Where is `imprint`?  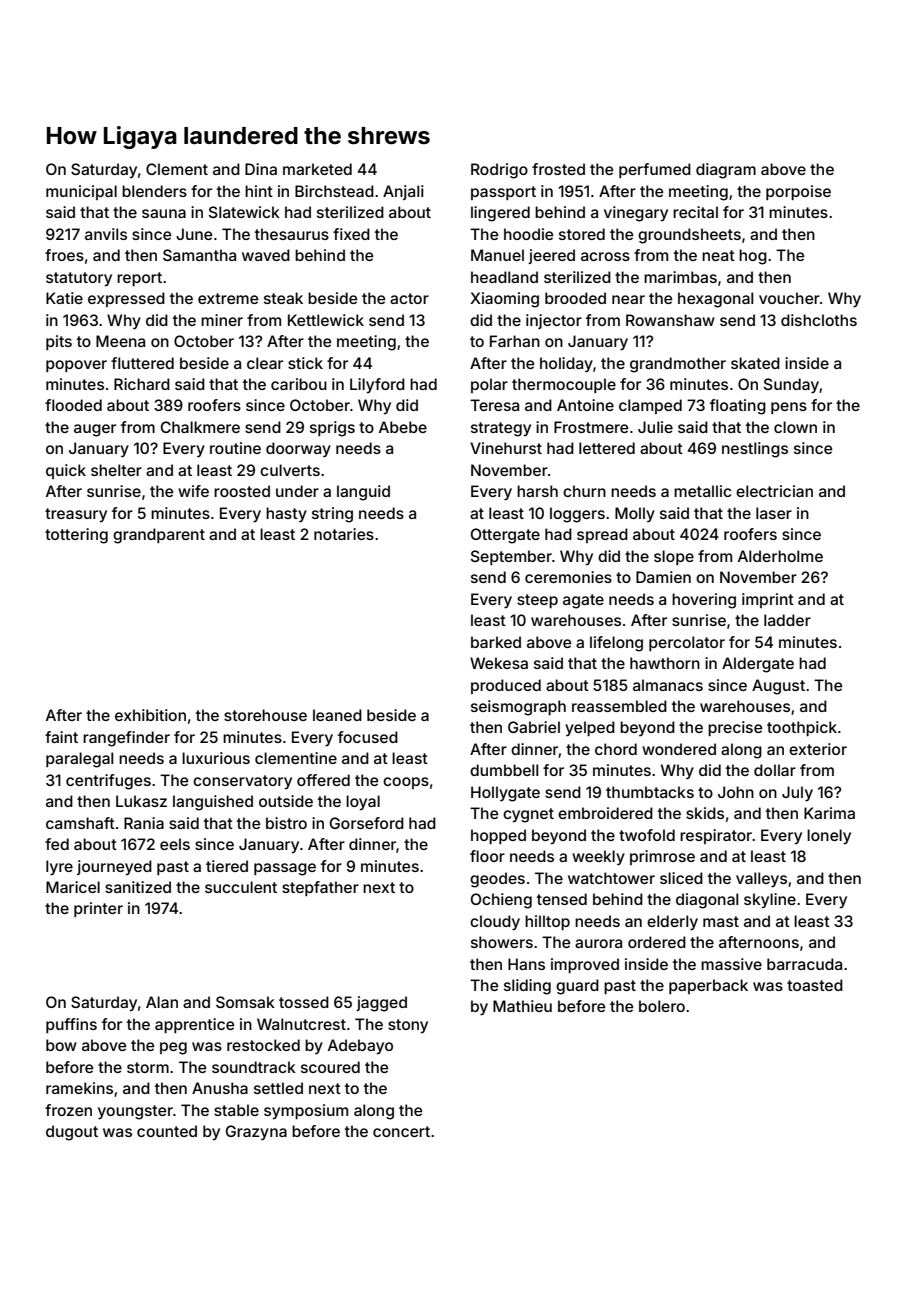 imprint is located at coordinates (768, 600).
